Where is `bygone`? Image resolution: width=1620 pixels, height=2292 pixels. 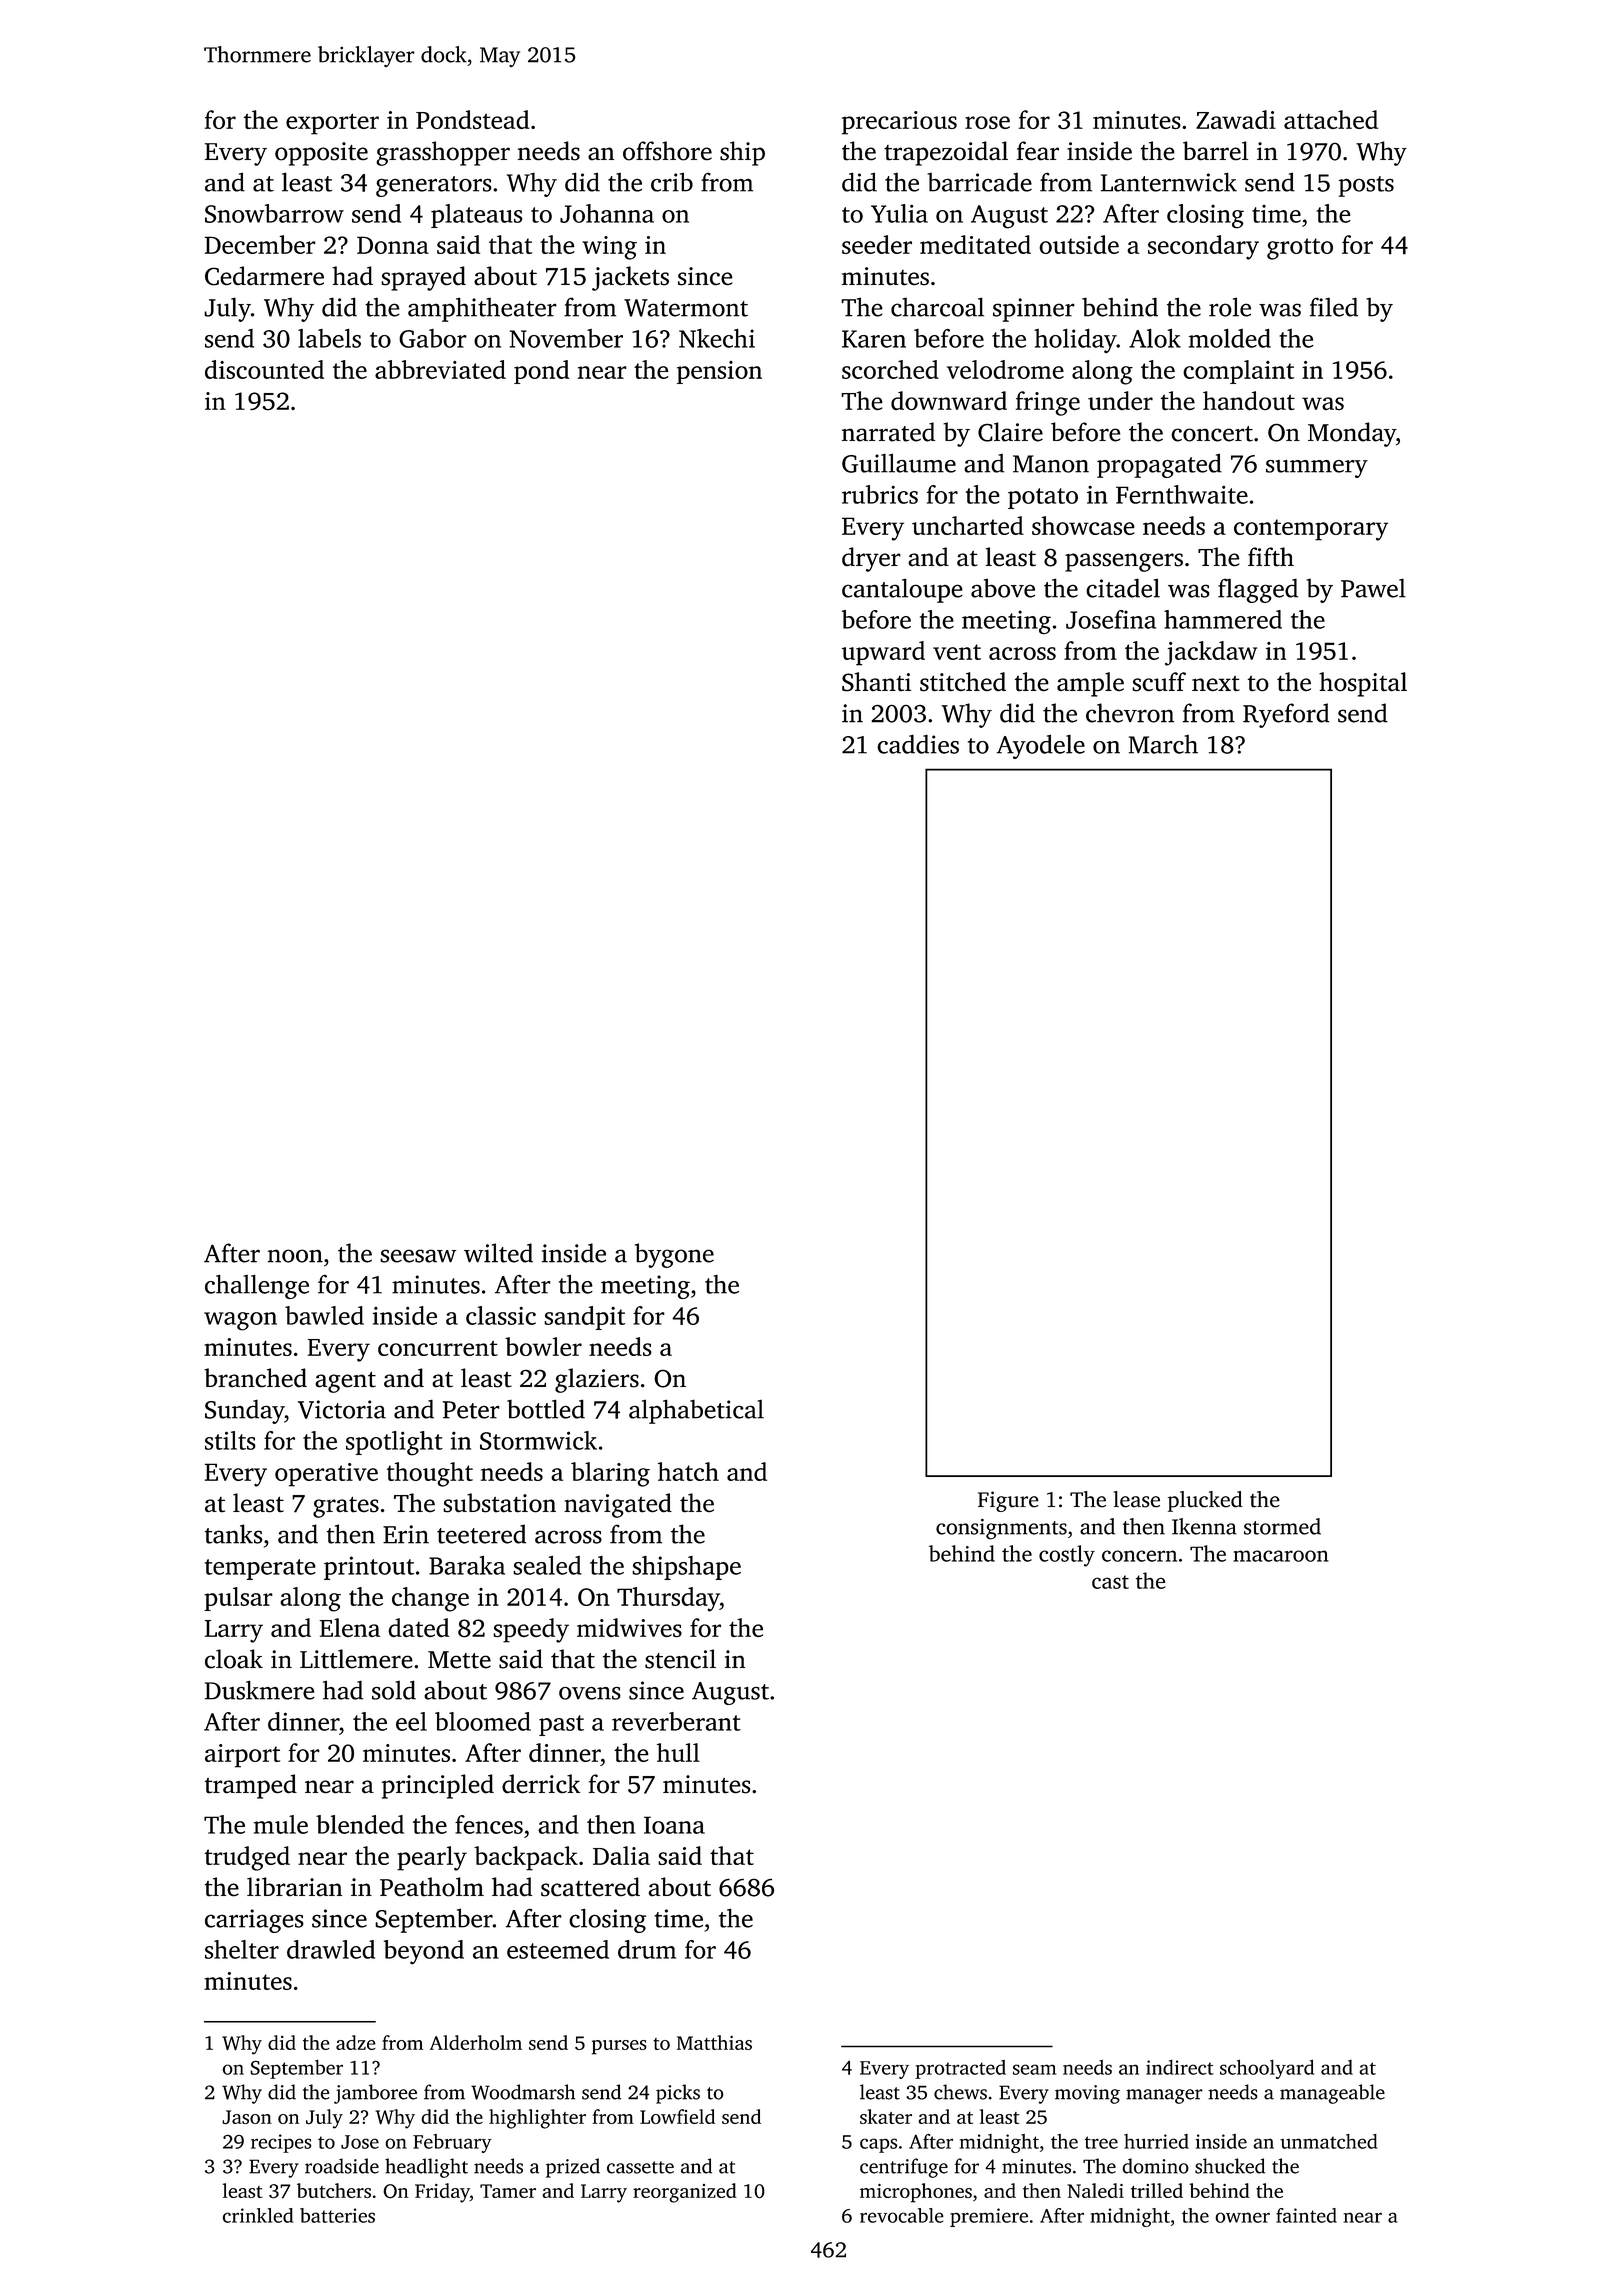
bygone is located at coordinates (674, 1255).
